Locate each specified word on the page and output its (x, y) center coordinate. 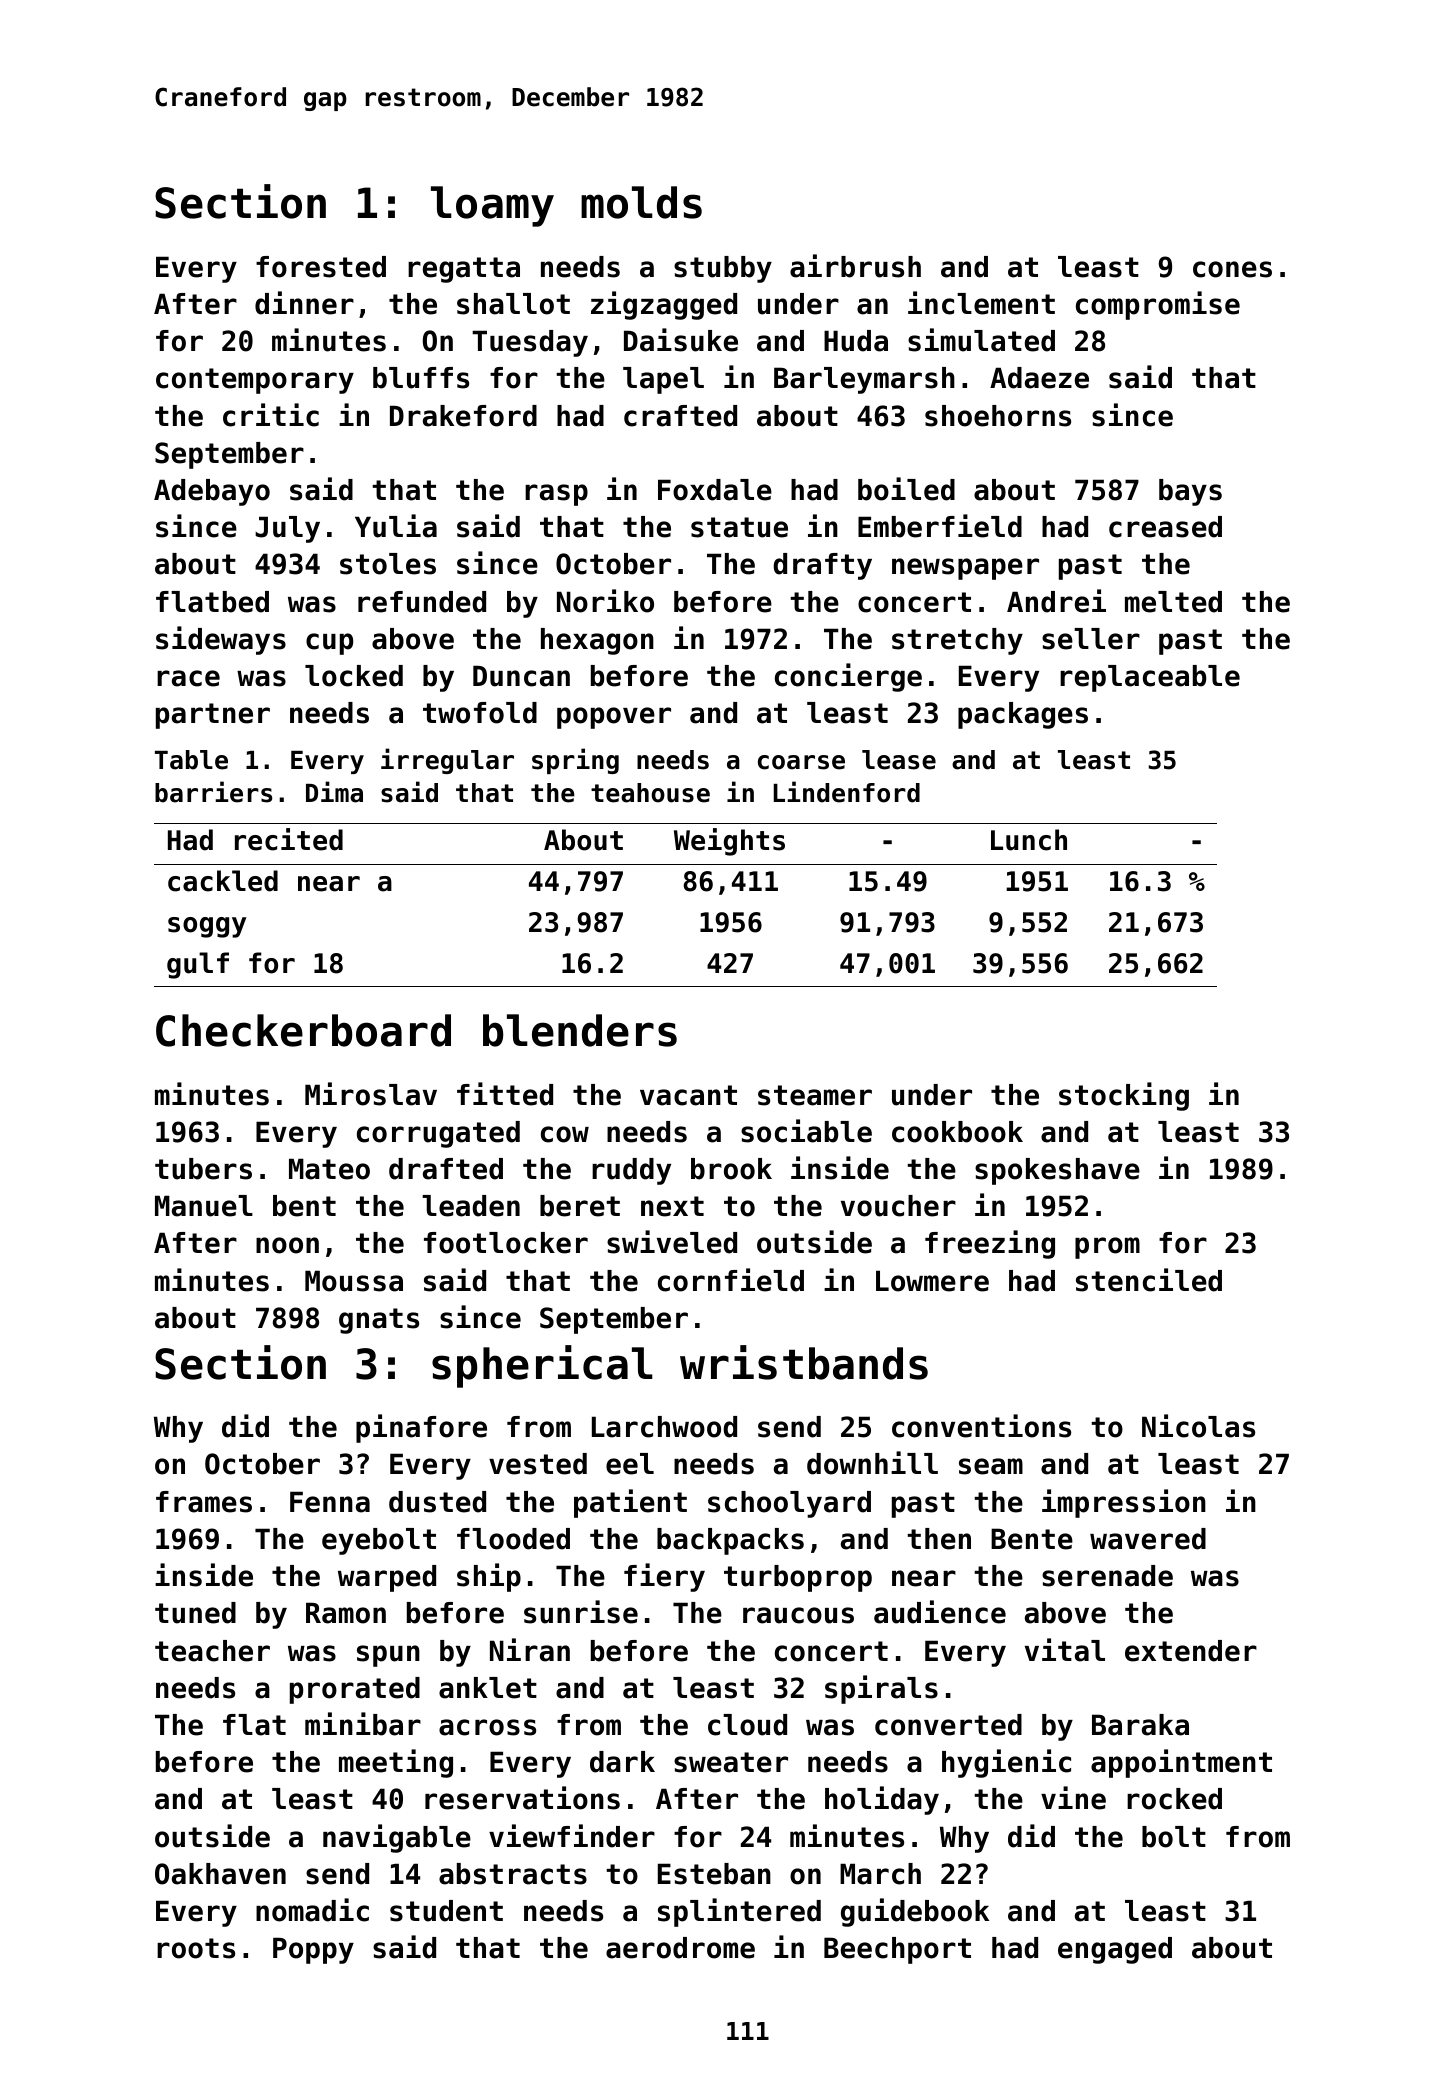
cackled (223, 881)
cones (1232, 269)
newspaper (965, 569)
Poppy (313, 1950)
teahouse (650, 793)
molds (641, 202)
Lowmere (932, 1281)
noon (287, 1245)
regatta (464, 270)
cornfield (731, 1280)
